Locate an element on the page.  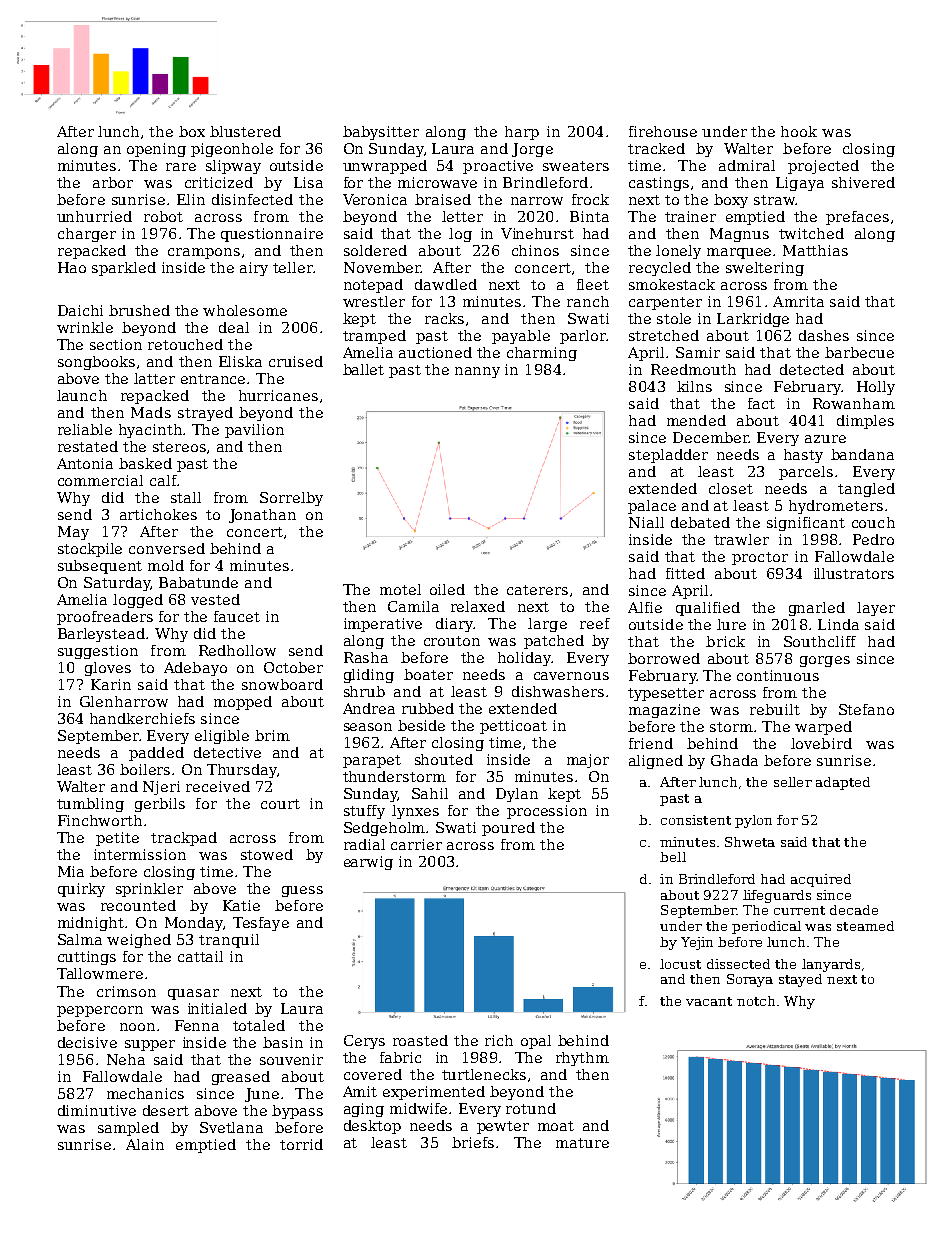
Pedro is located at coordinates (873, 539).
